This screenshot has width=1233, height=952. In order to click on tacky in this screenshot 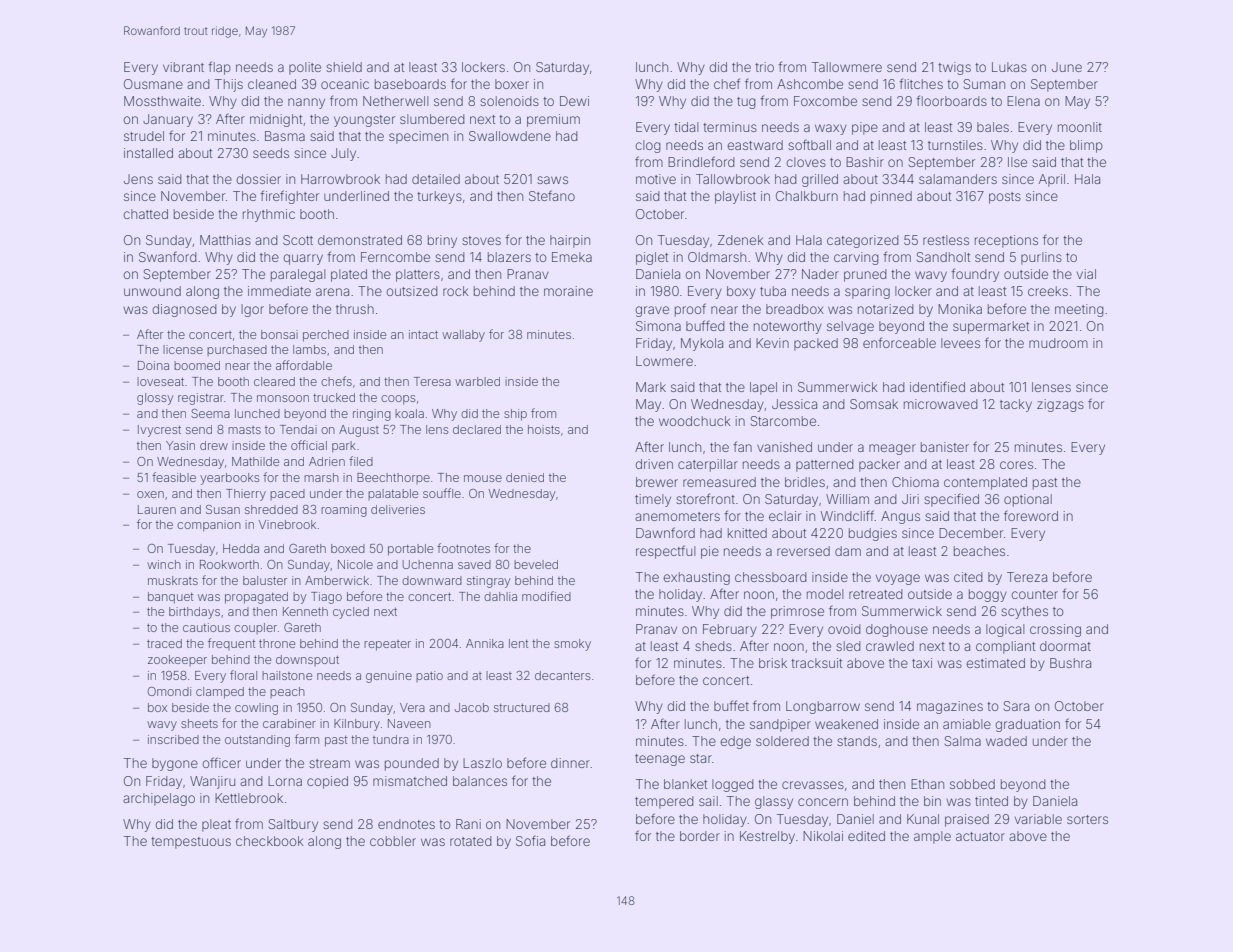, I will do `click(1016, 405)`.
